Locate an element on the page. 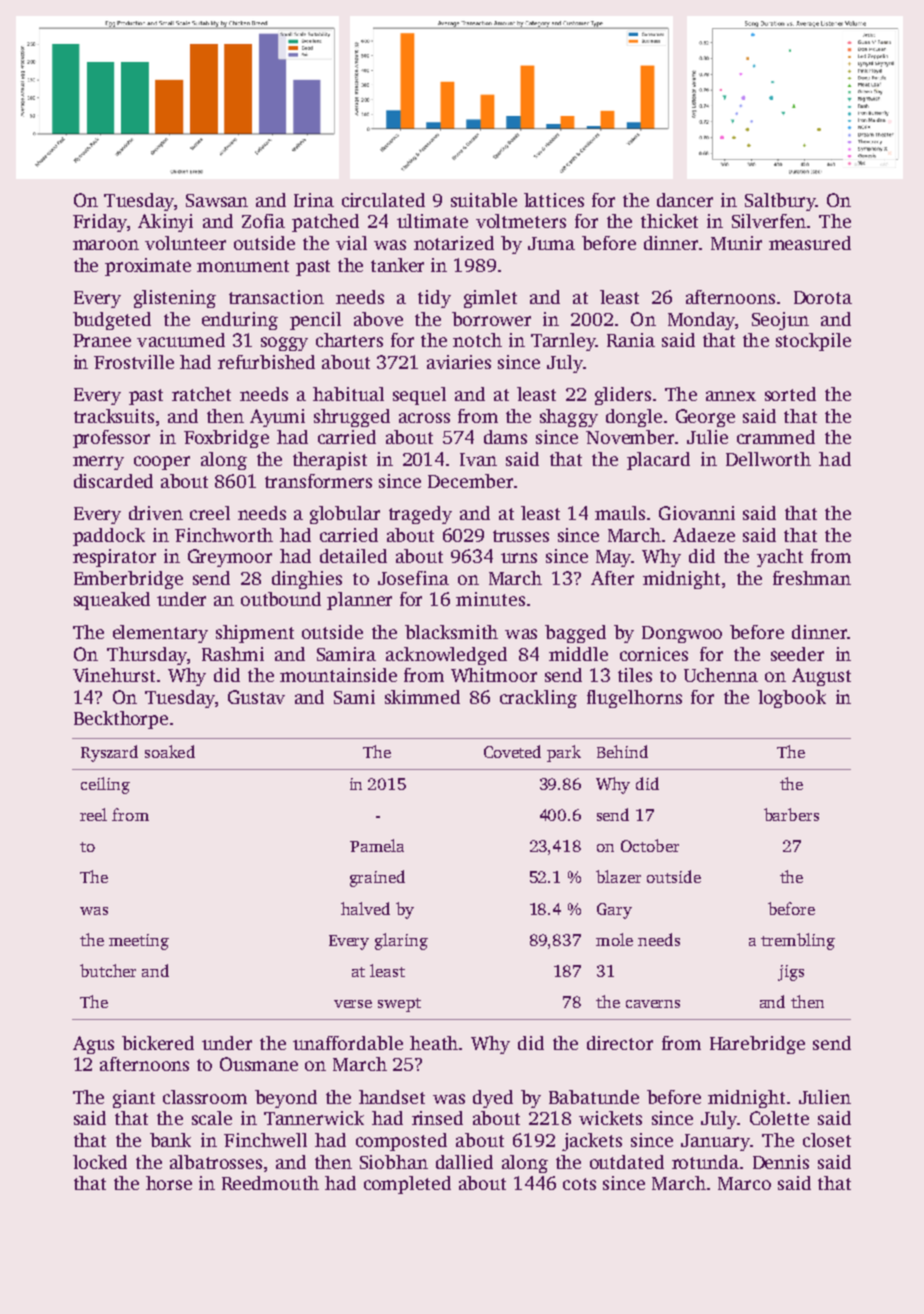  horse is located at coordinates (169, 1183).
